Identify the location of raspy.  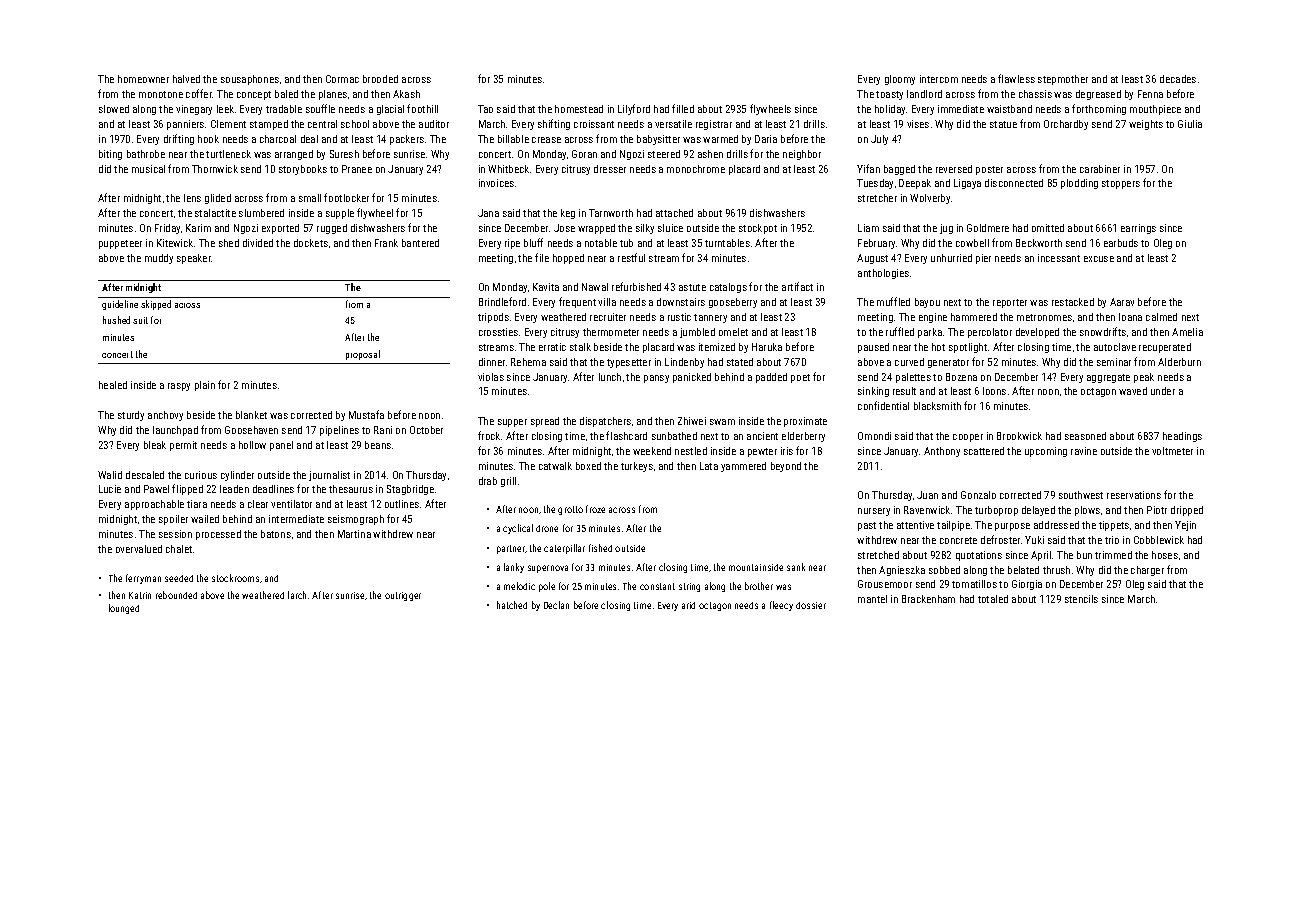
(179, 387).
